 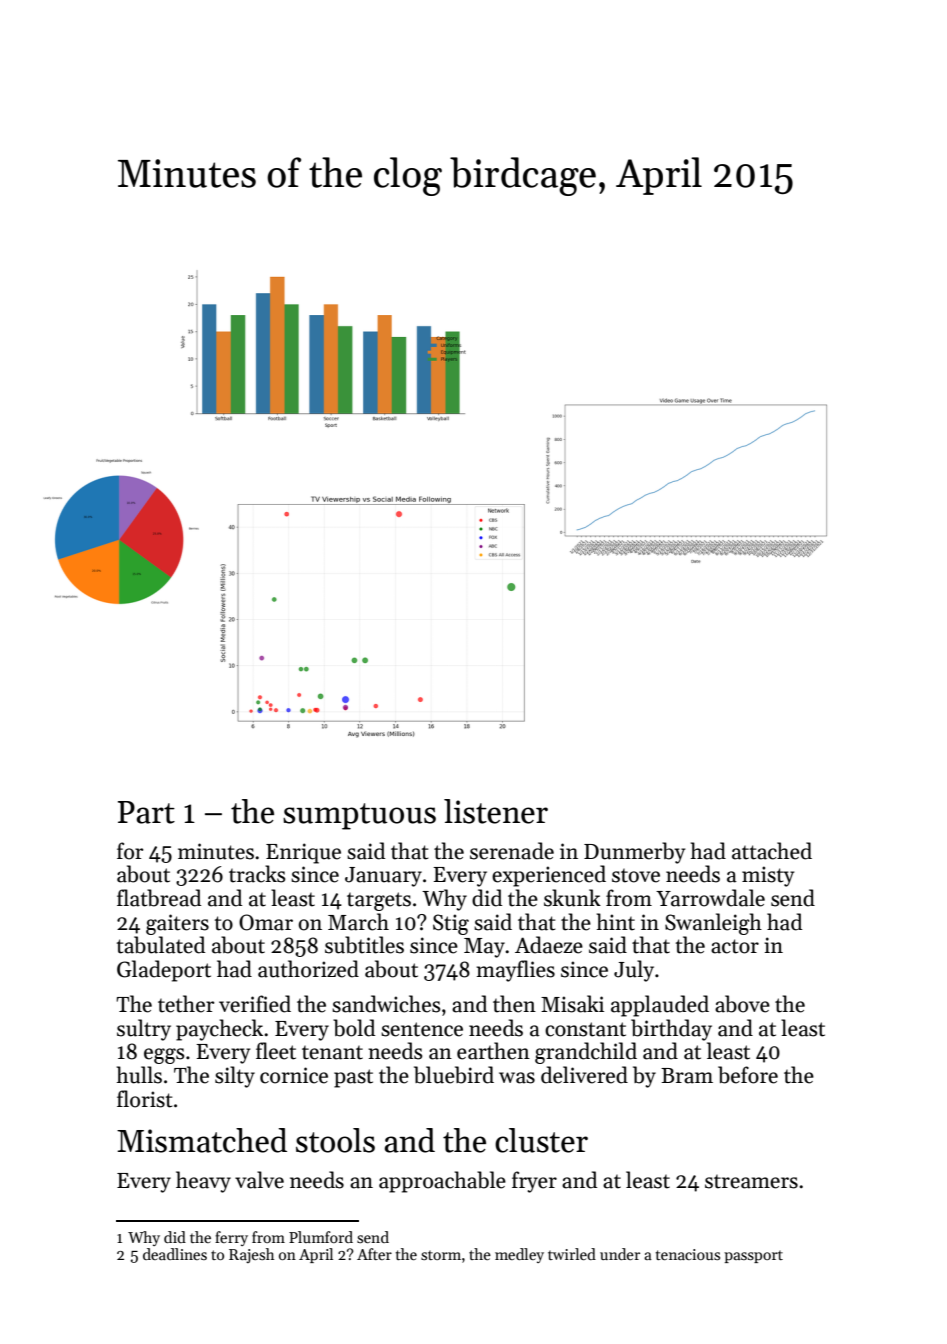 I want to click on verified, so click(x=255, y=1004).
